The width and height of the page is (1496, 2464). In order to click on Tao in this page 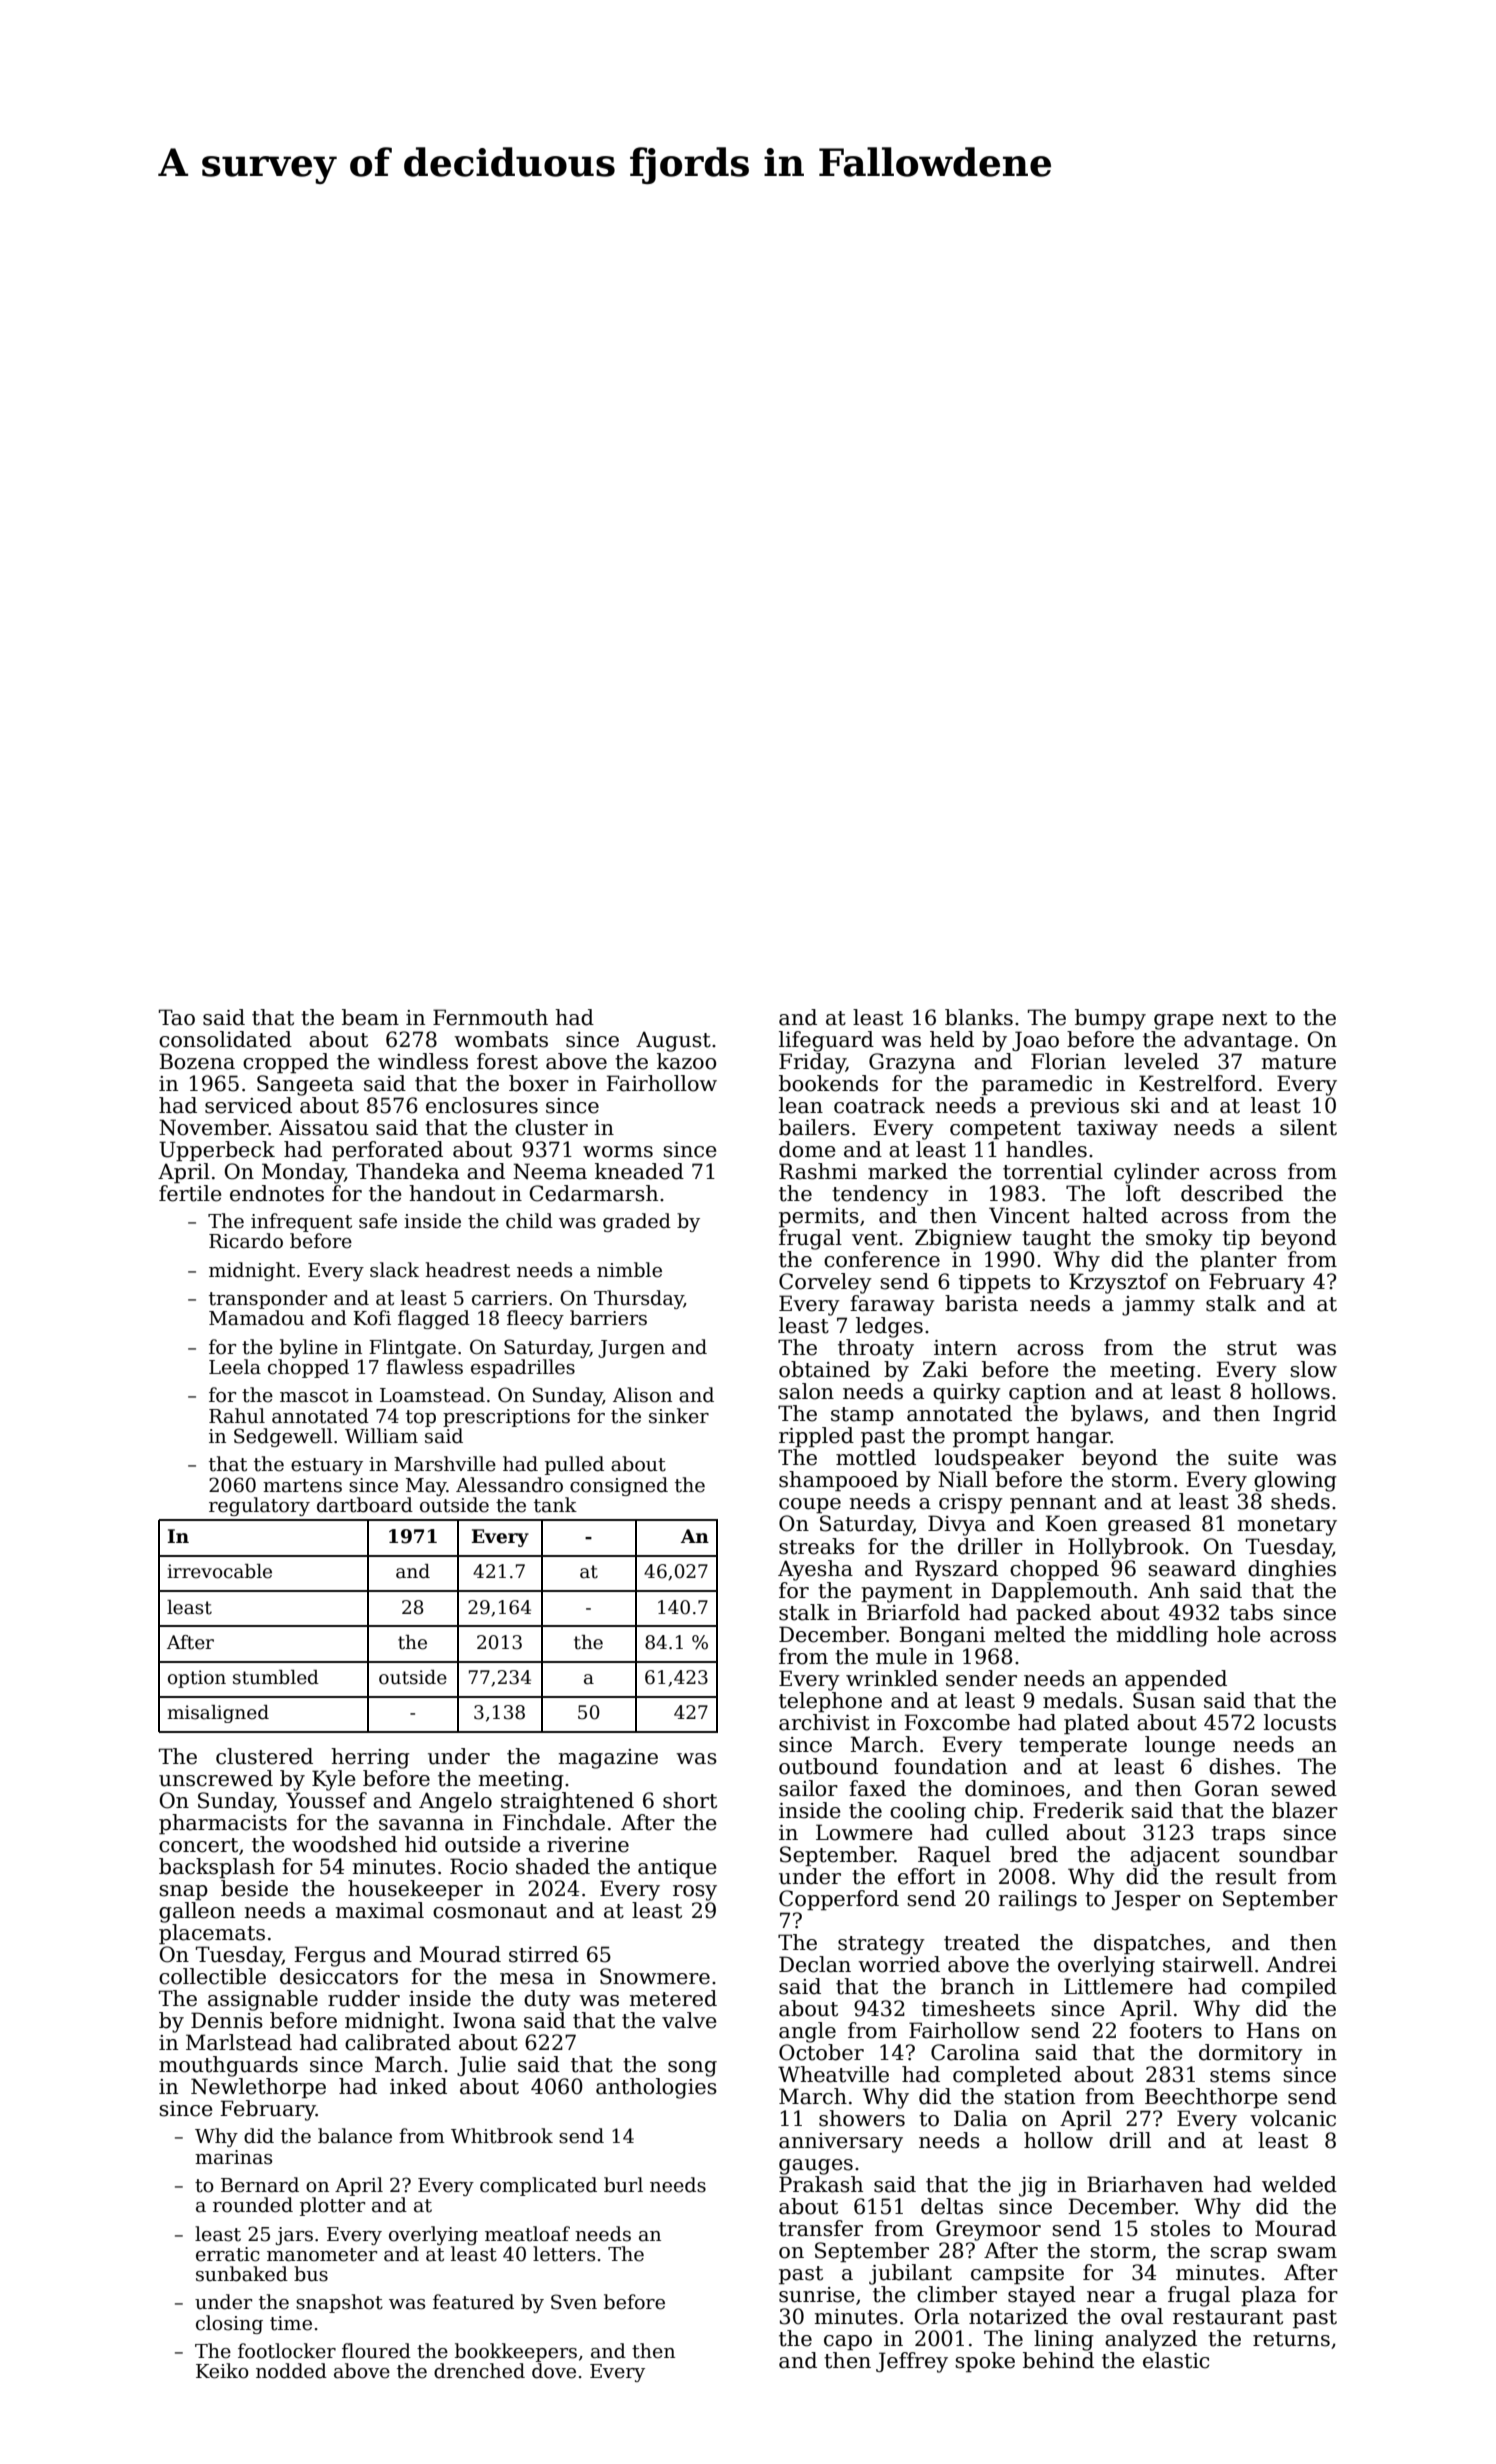, I will do `click(177, 1017)`.
